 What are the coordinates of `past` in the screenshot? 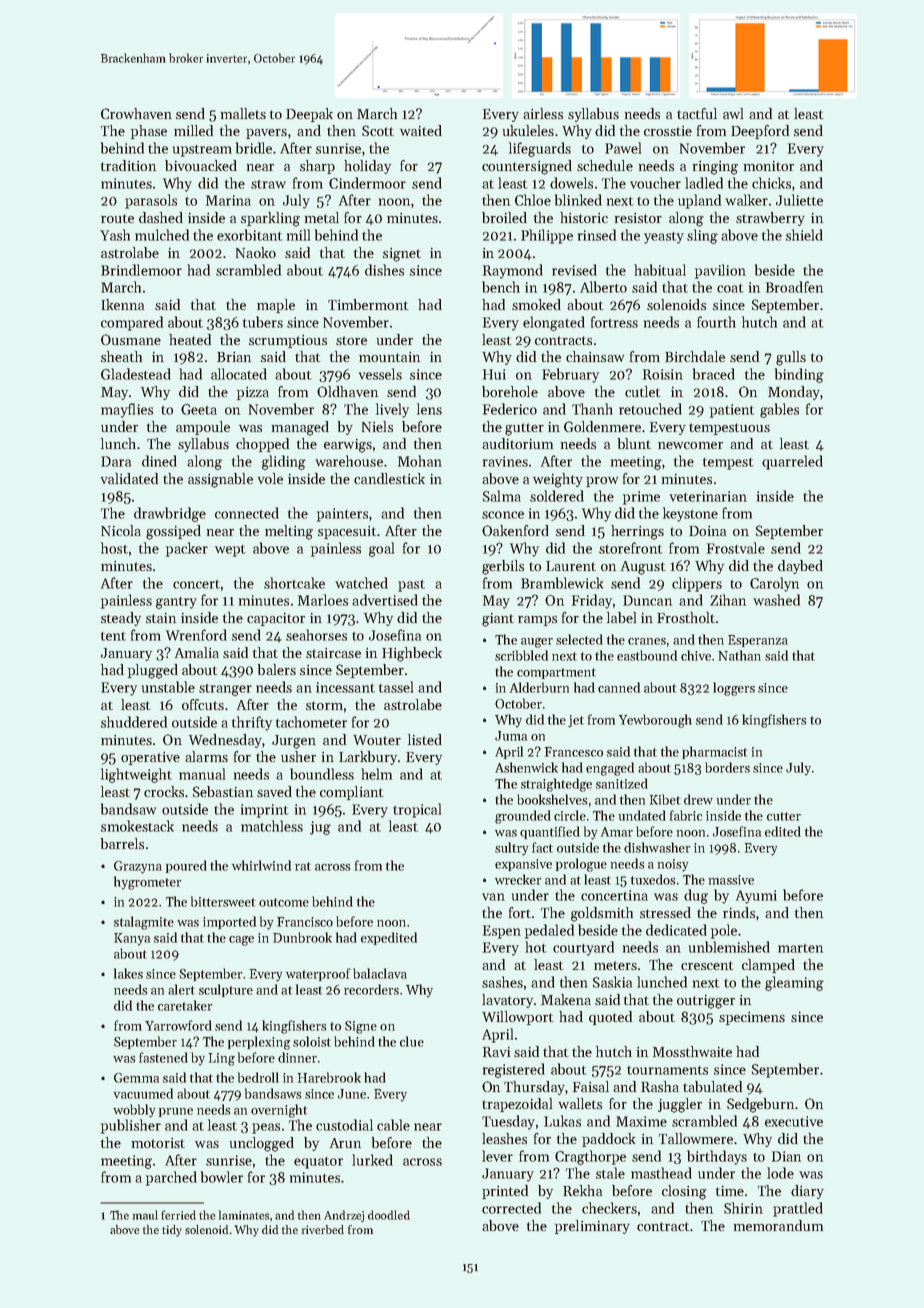 It's located at (411, 586).
